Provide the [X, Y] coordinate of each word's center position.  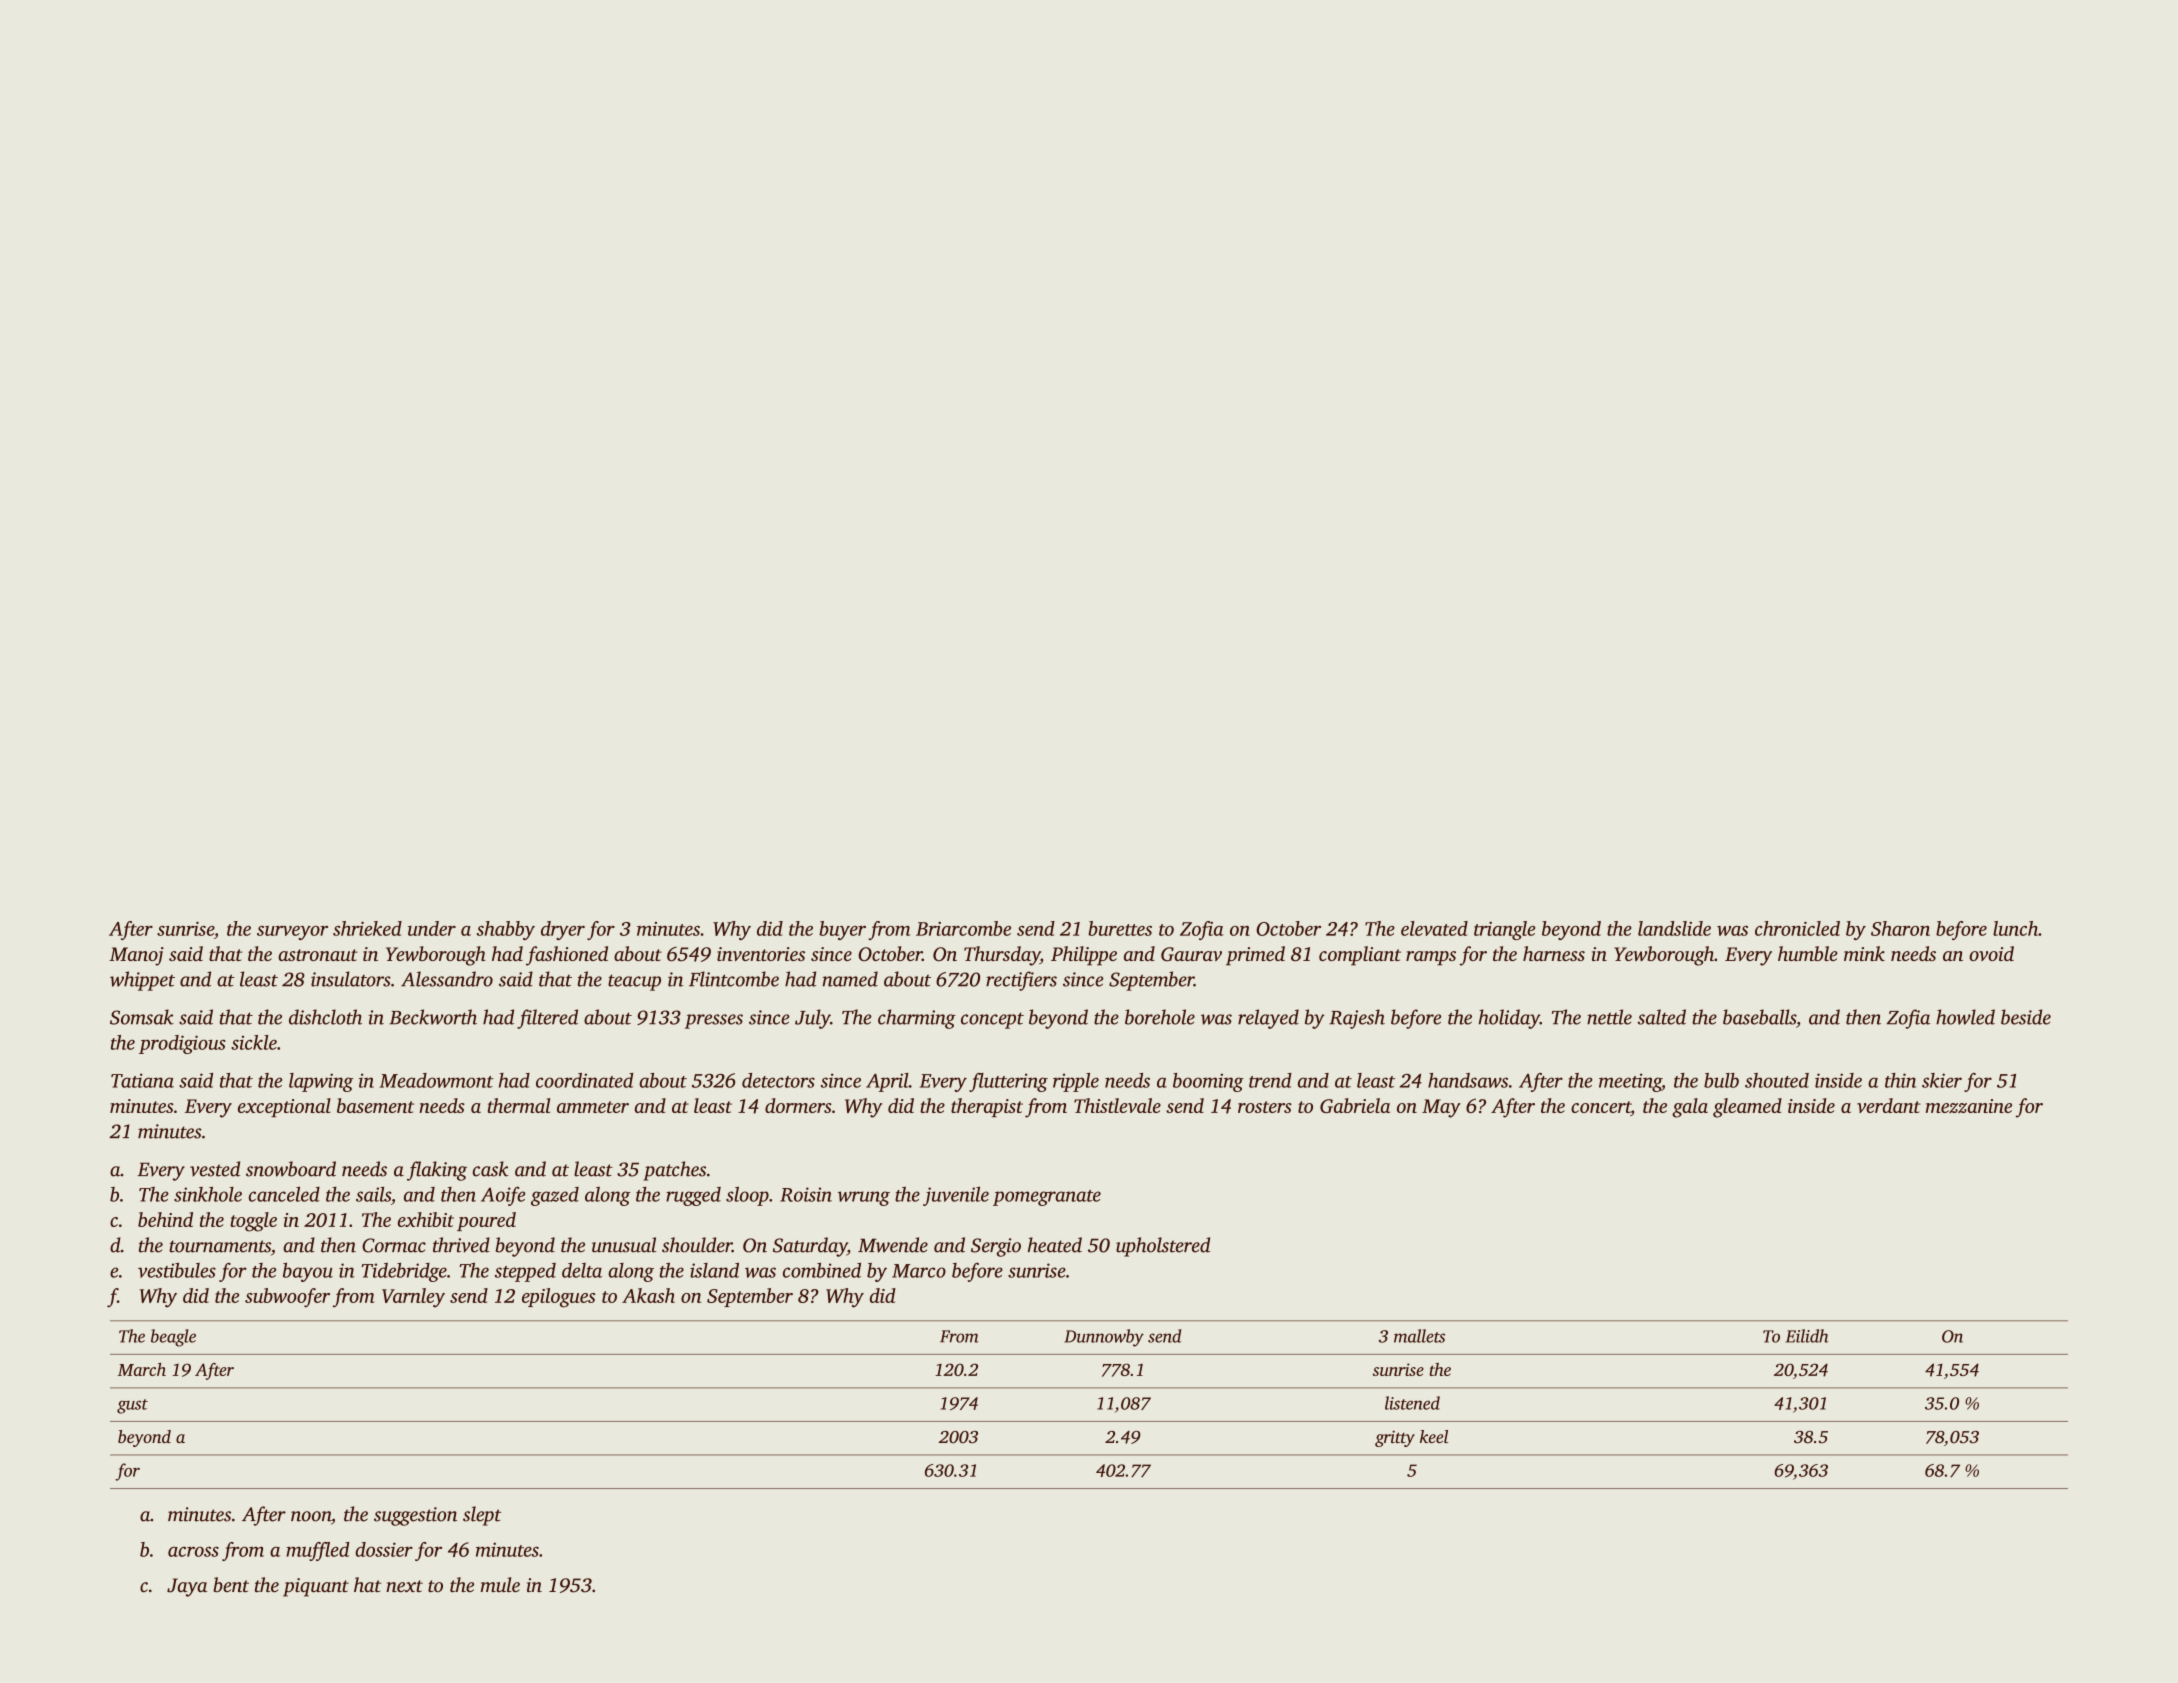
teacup [634, 982]
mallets [1419, 1336]
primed [1255, 956]
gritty [1395, 1438]
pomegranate [1047, 1198]
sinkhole [208, 1194]
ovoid [1991, 953]
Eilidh [1807, 1336]
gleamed [1747, 1108]
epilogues [558, 1298]
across [193, 1551]
